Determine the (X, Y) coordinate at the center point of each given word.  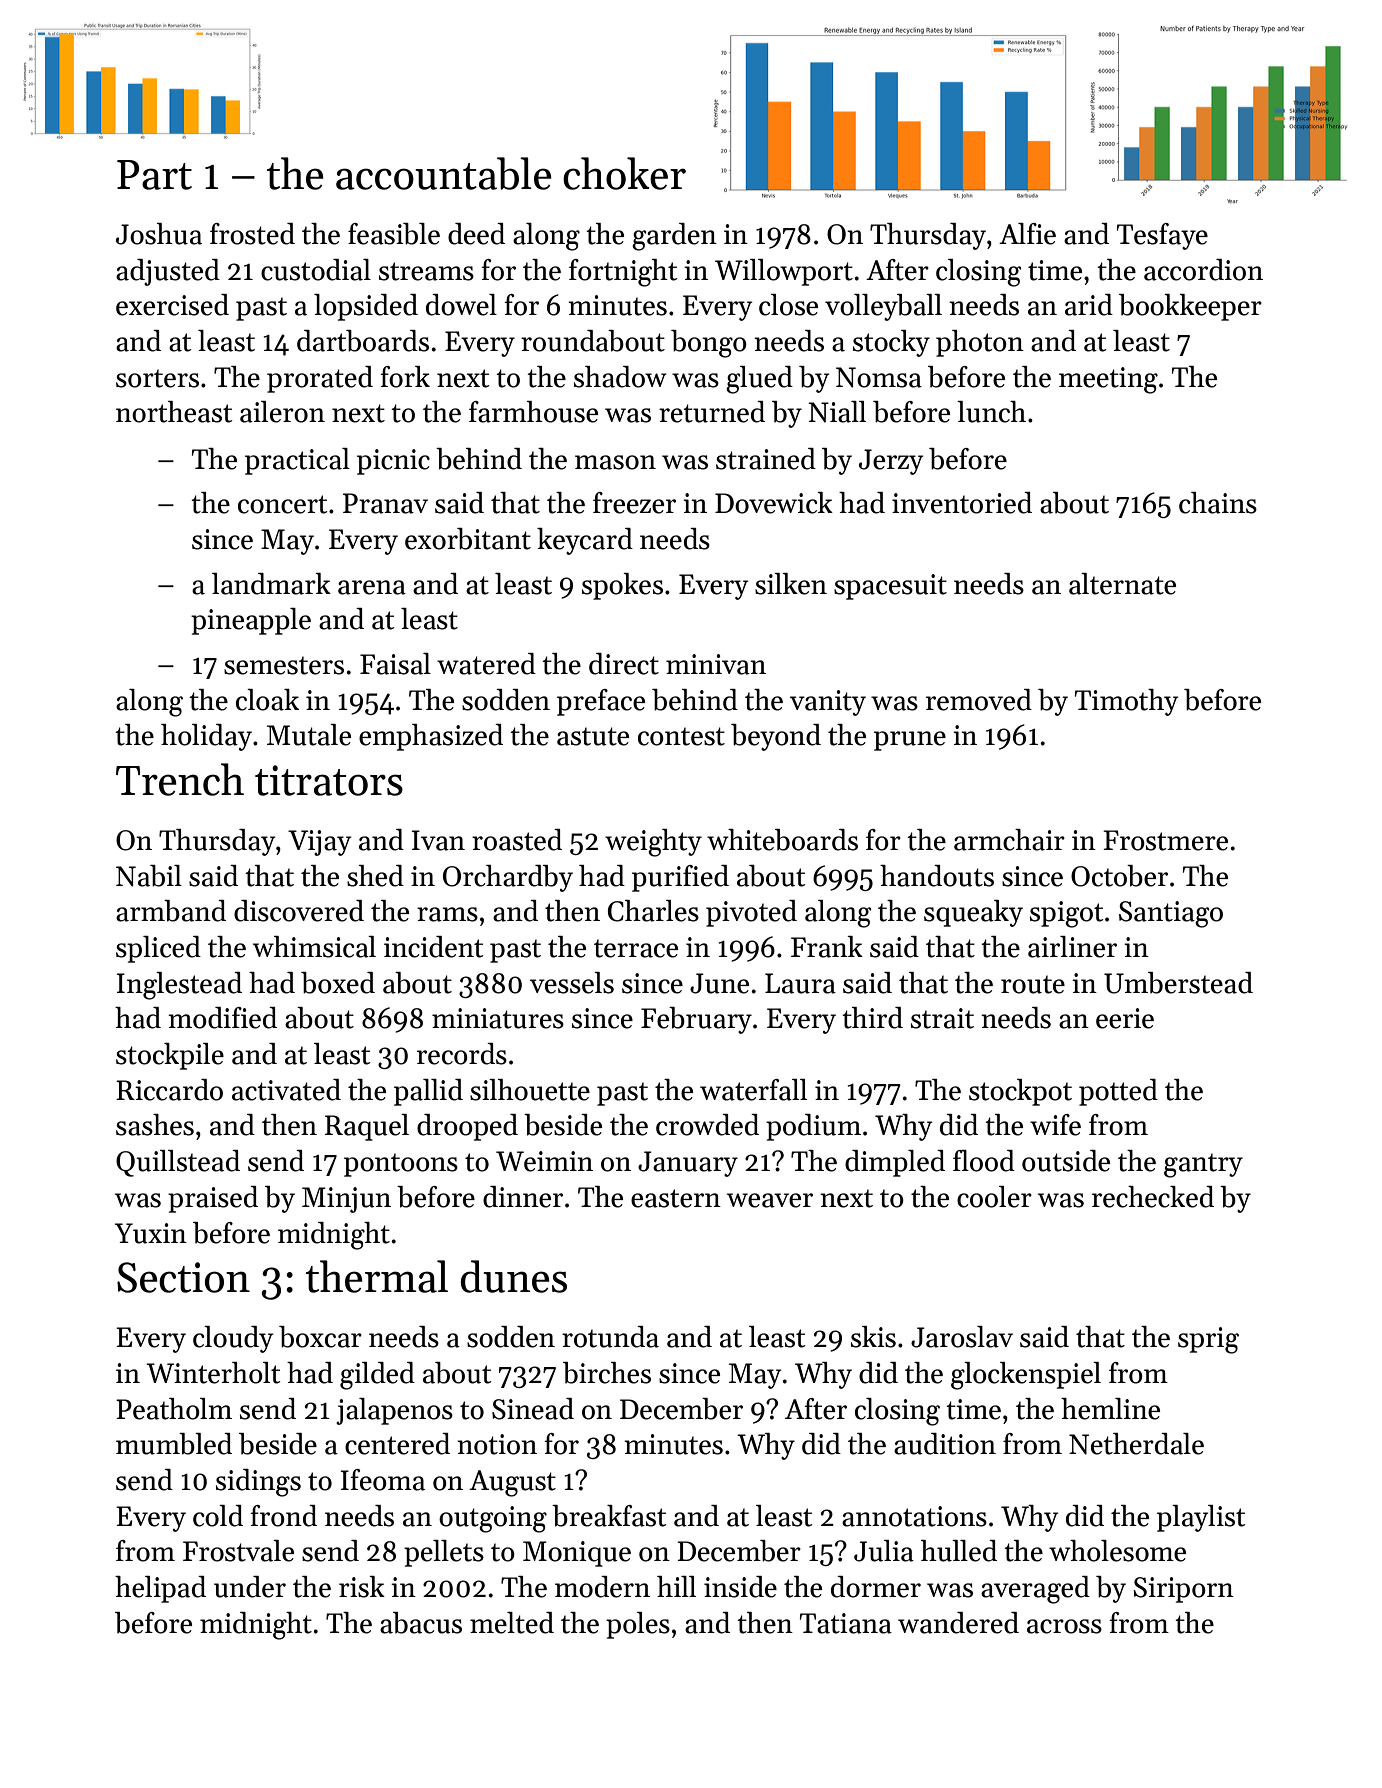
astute (593, 736)
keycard (585, 541)
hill (676, 1586)
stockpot (1020, 1092)
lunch (991, 412)
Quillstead (178, 1163)
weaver (770, 1200)
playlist (1201, 1518)
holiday (206, 737)
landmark (271, 584)
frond (284, 1516)
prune (910, 741)
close (788, 305)
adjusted (168, 272)
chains (1218, 503)
